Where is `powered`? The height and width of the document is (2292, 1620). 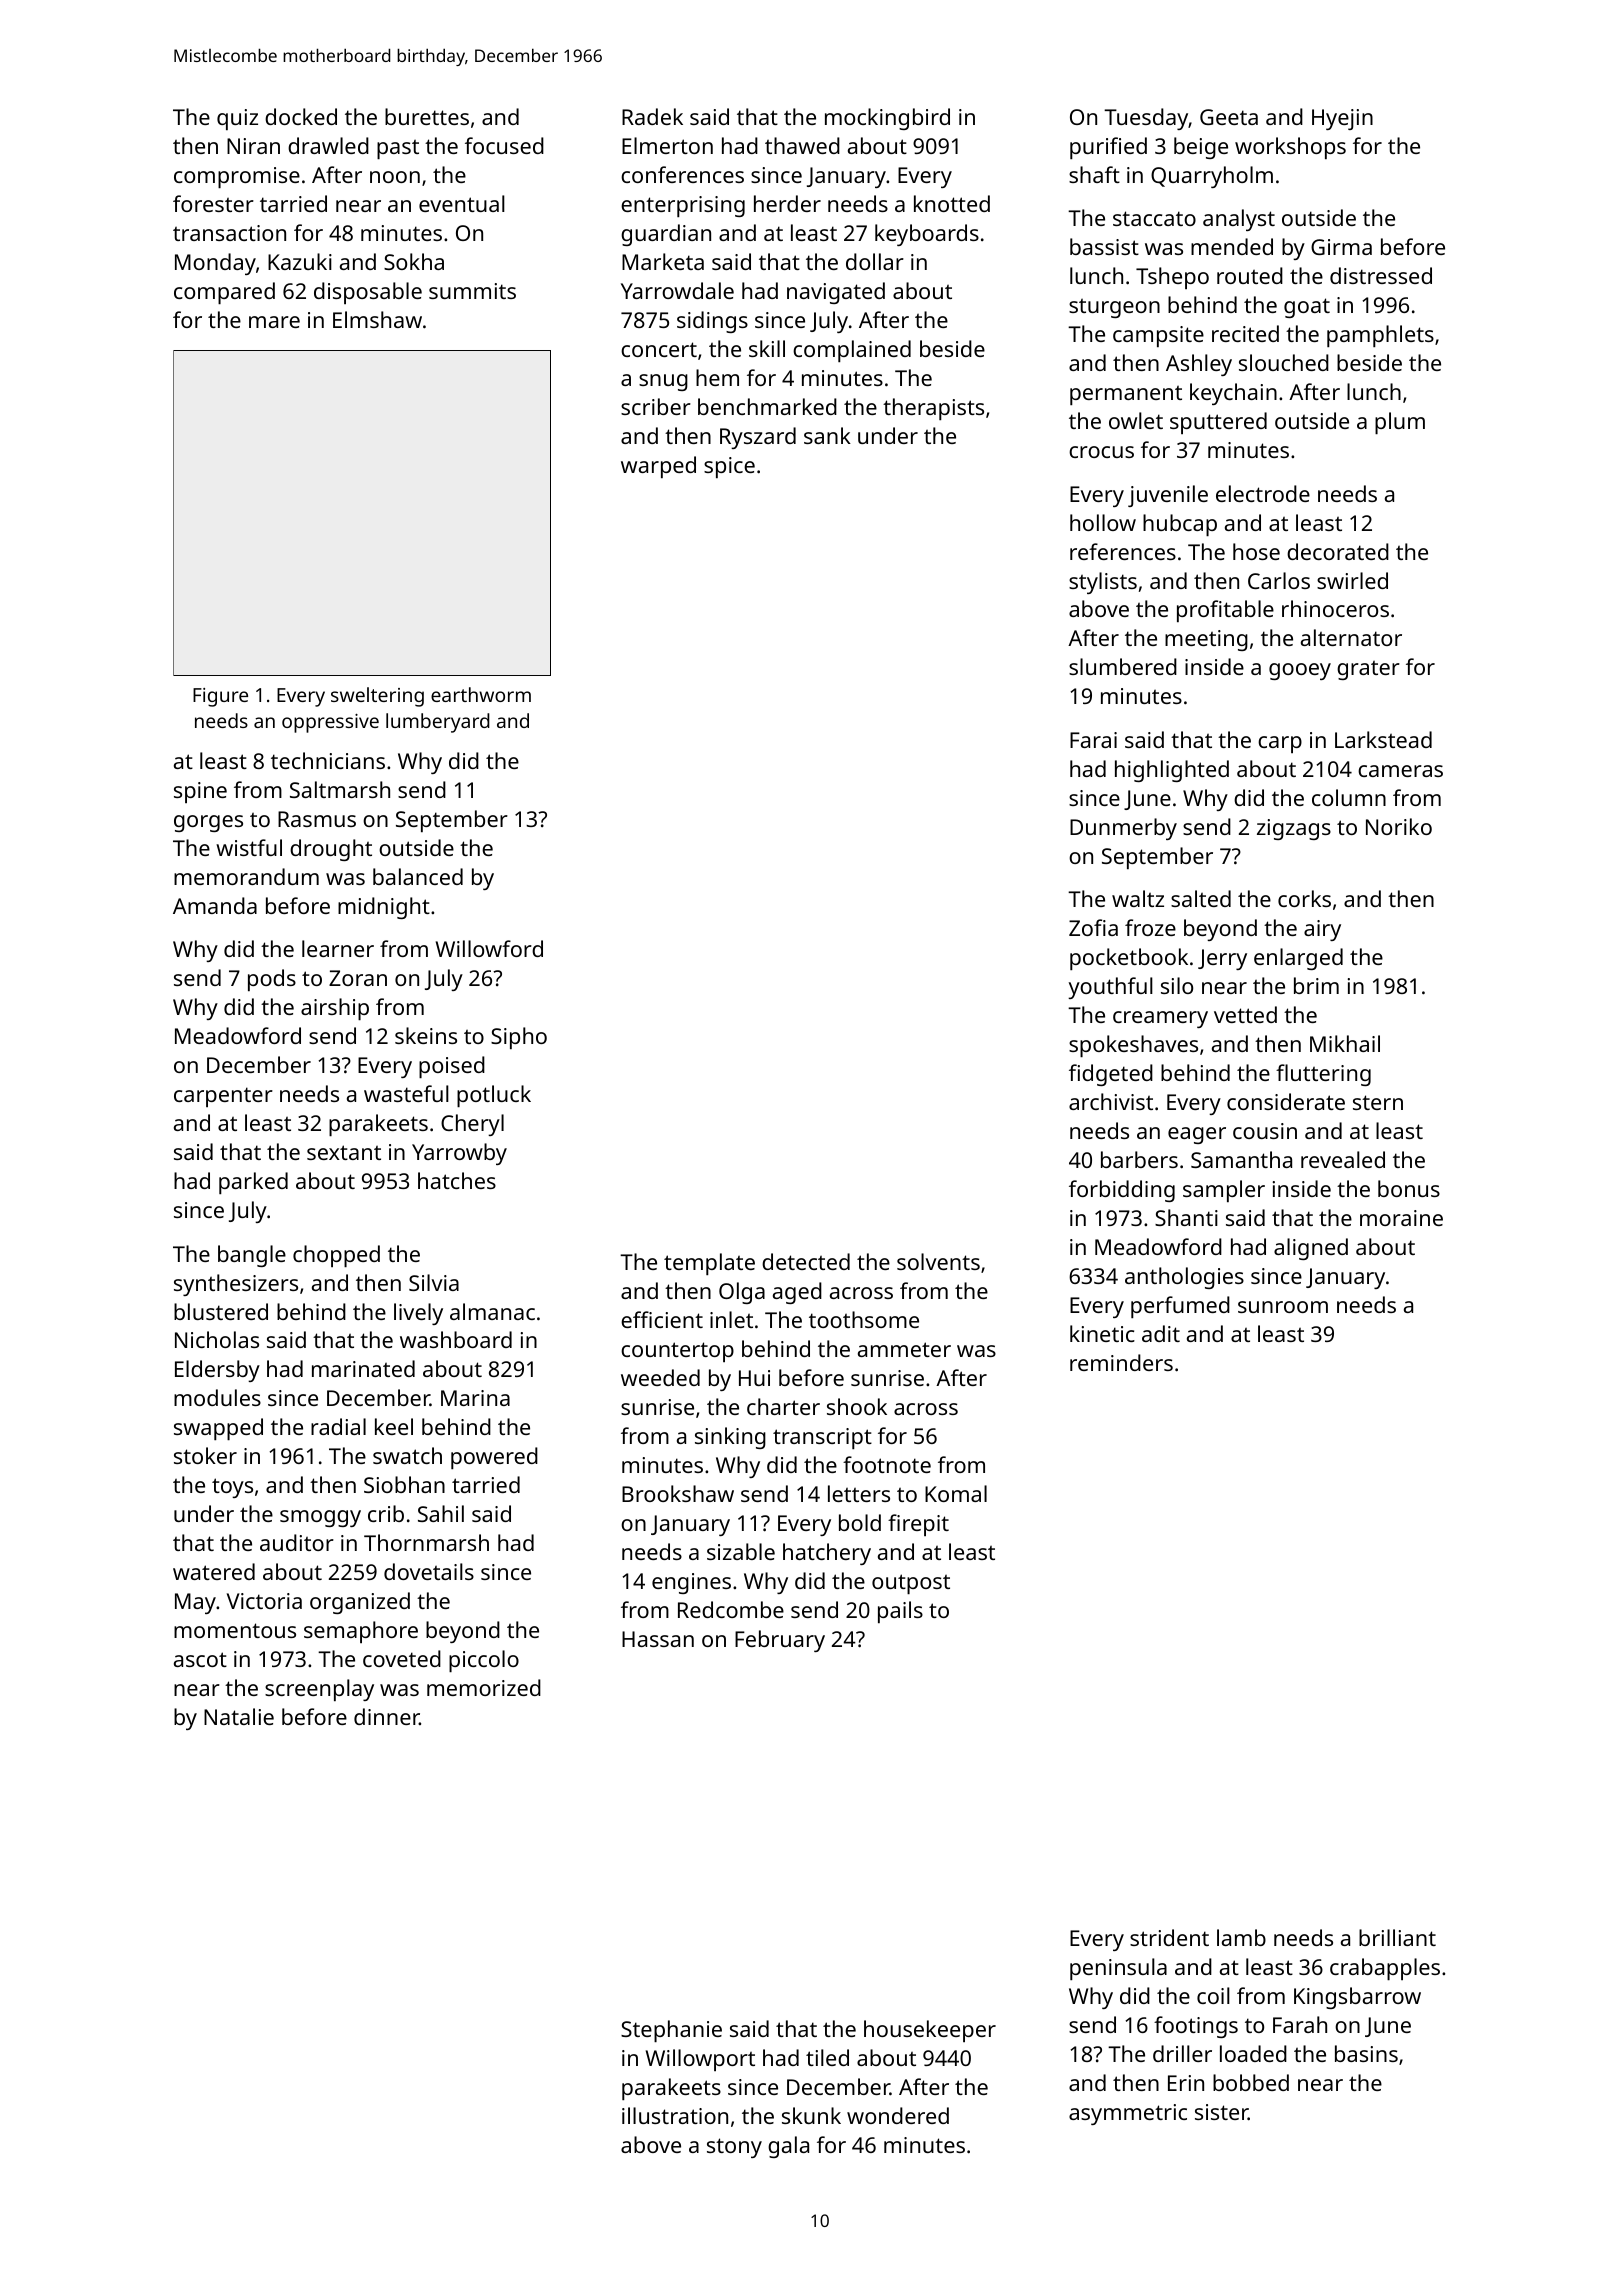
powered is located at coordinates (494, 1458).
